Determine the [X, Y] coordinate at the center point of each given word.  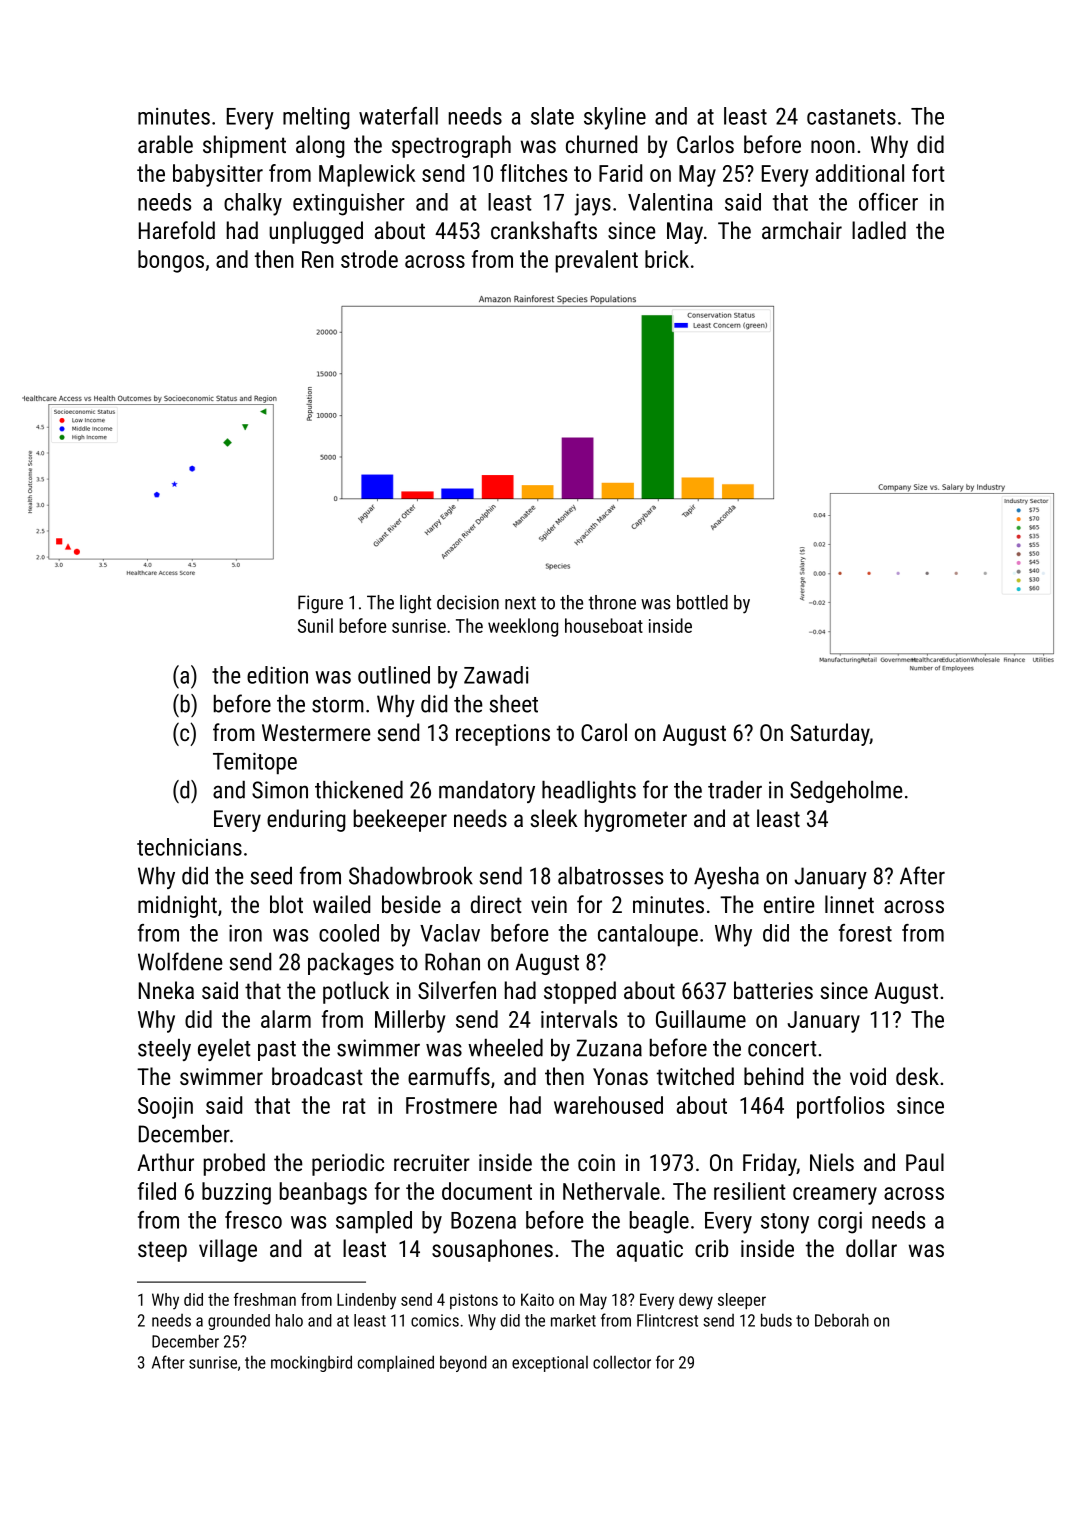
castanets [851, 117]
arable [165, 144]
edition [277, 675]
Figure [320, 604]
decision [468, 602]
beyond [463, 1363]
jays [592, 204]
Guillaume [701, 1019]
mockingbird [311, 1363]
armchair [802, 230]
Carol [604, 732]
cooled [349, 933]
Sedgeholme [846, 792]
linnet [849, 904]
